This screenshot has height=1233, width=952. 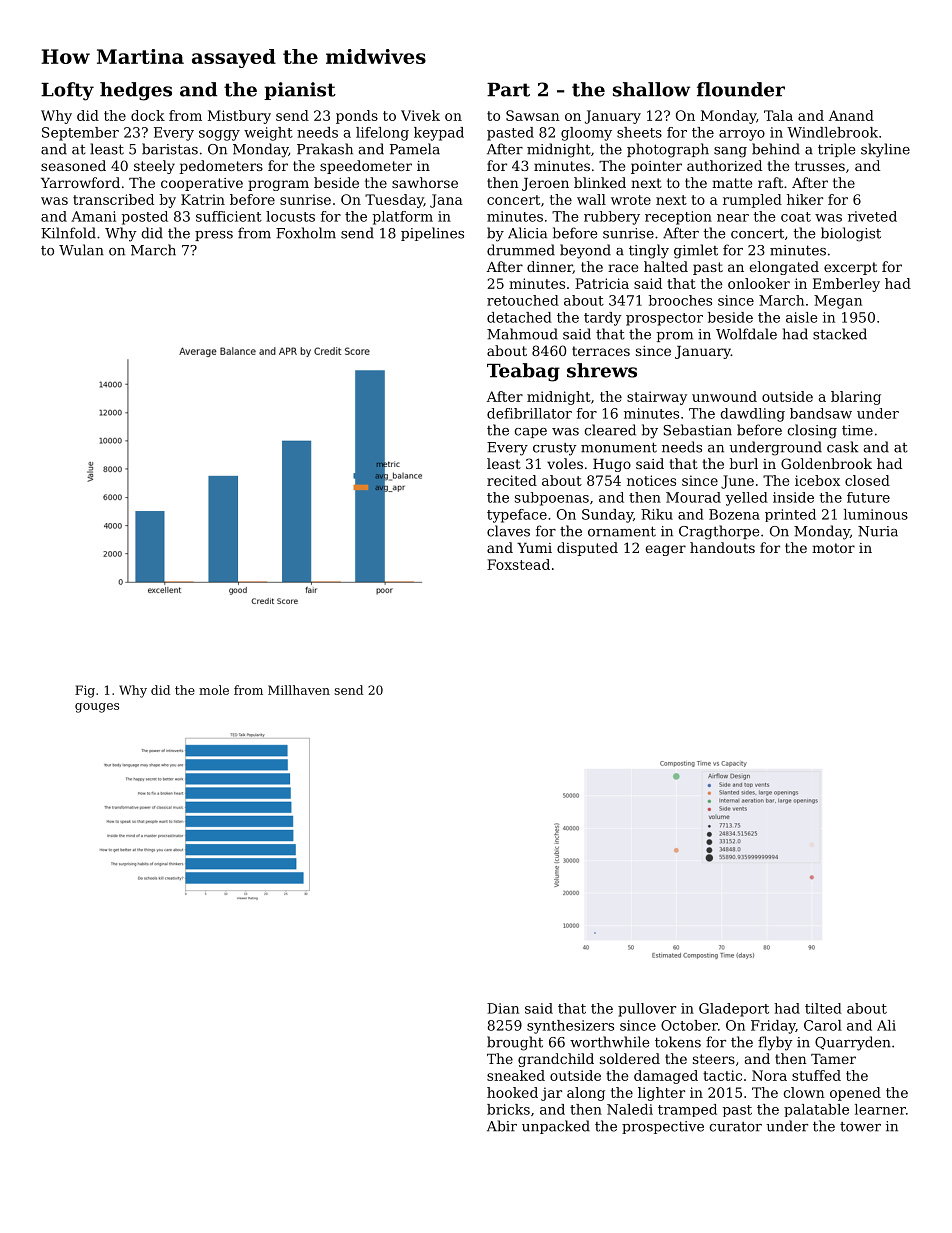 What do you see at coordinates (136, 91) in the screenshot?
I see `hedges` at bounding box center [136, 91].
